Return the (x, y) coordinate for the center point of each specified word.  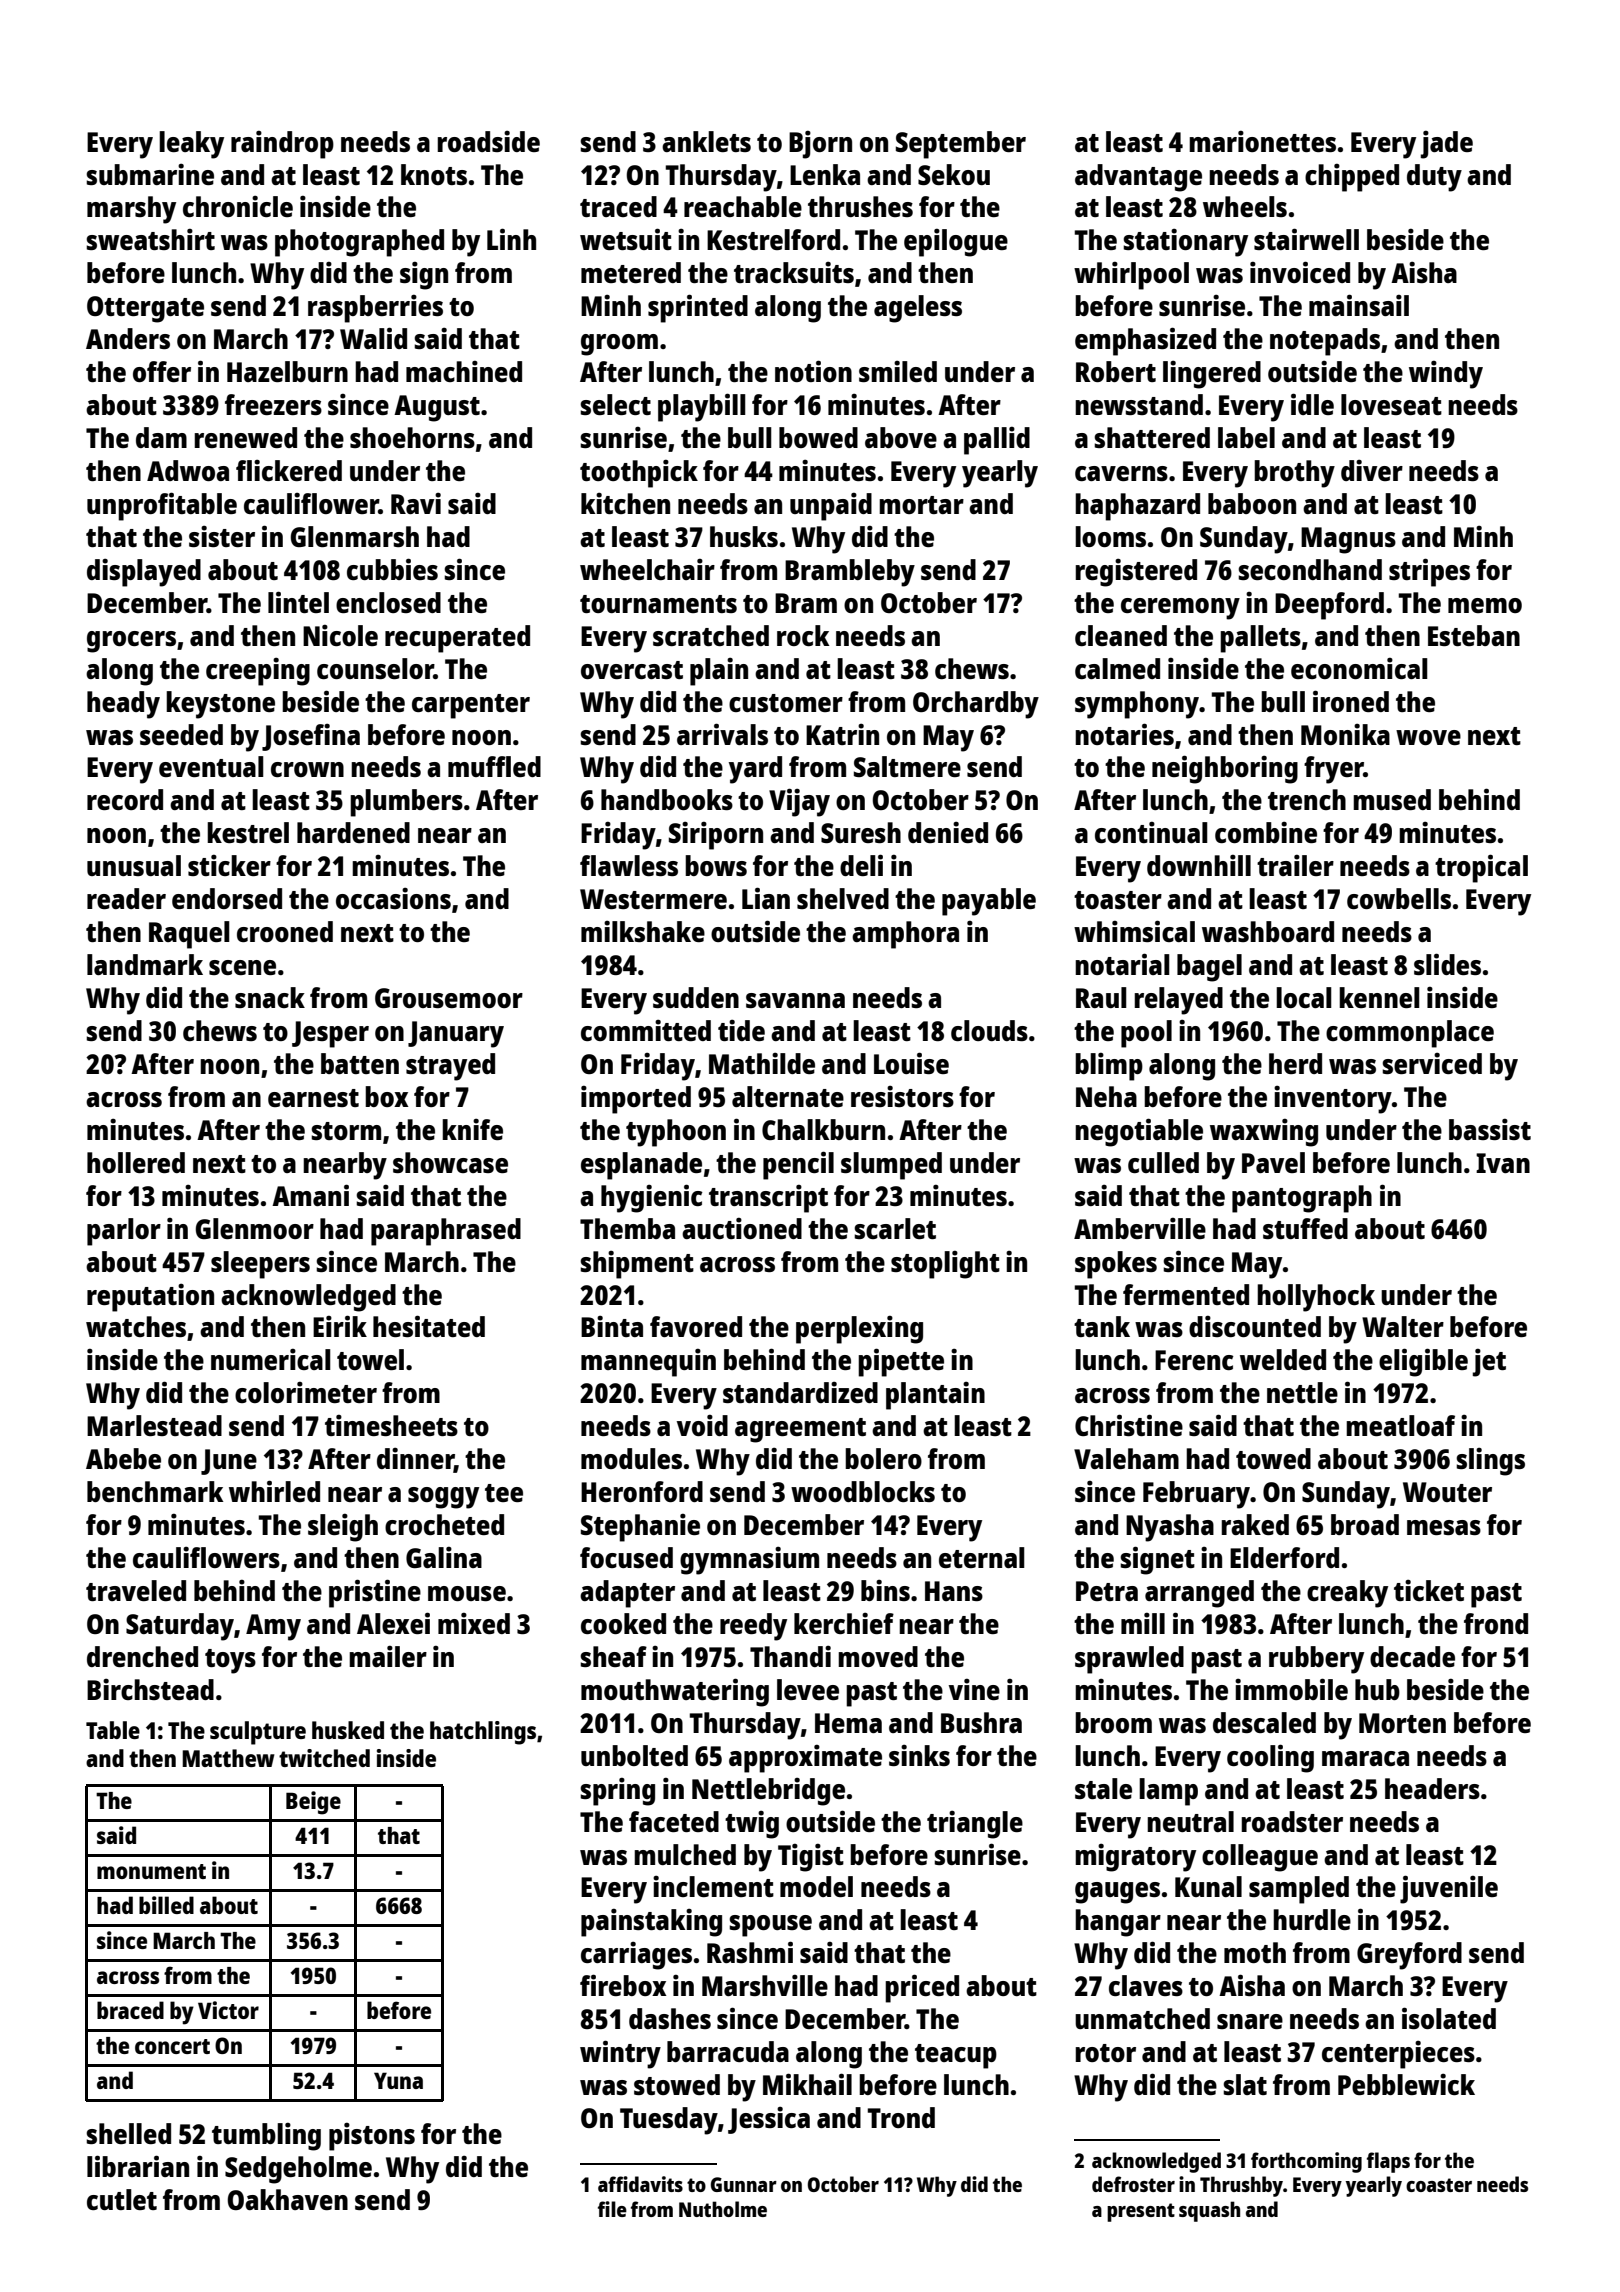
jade (1447, 144)
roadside (488, 141)
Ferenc (1194, 1360)
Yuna (398, 2080)
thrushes (860, 206)
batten (360, 1063)
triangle (975, 1824)
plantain (935, 1395)
